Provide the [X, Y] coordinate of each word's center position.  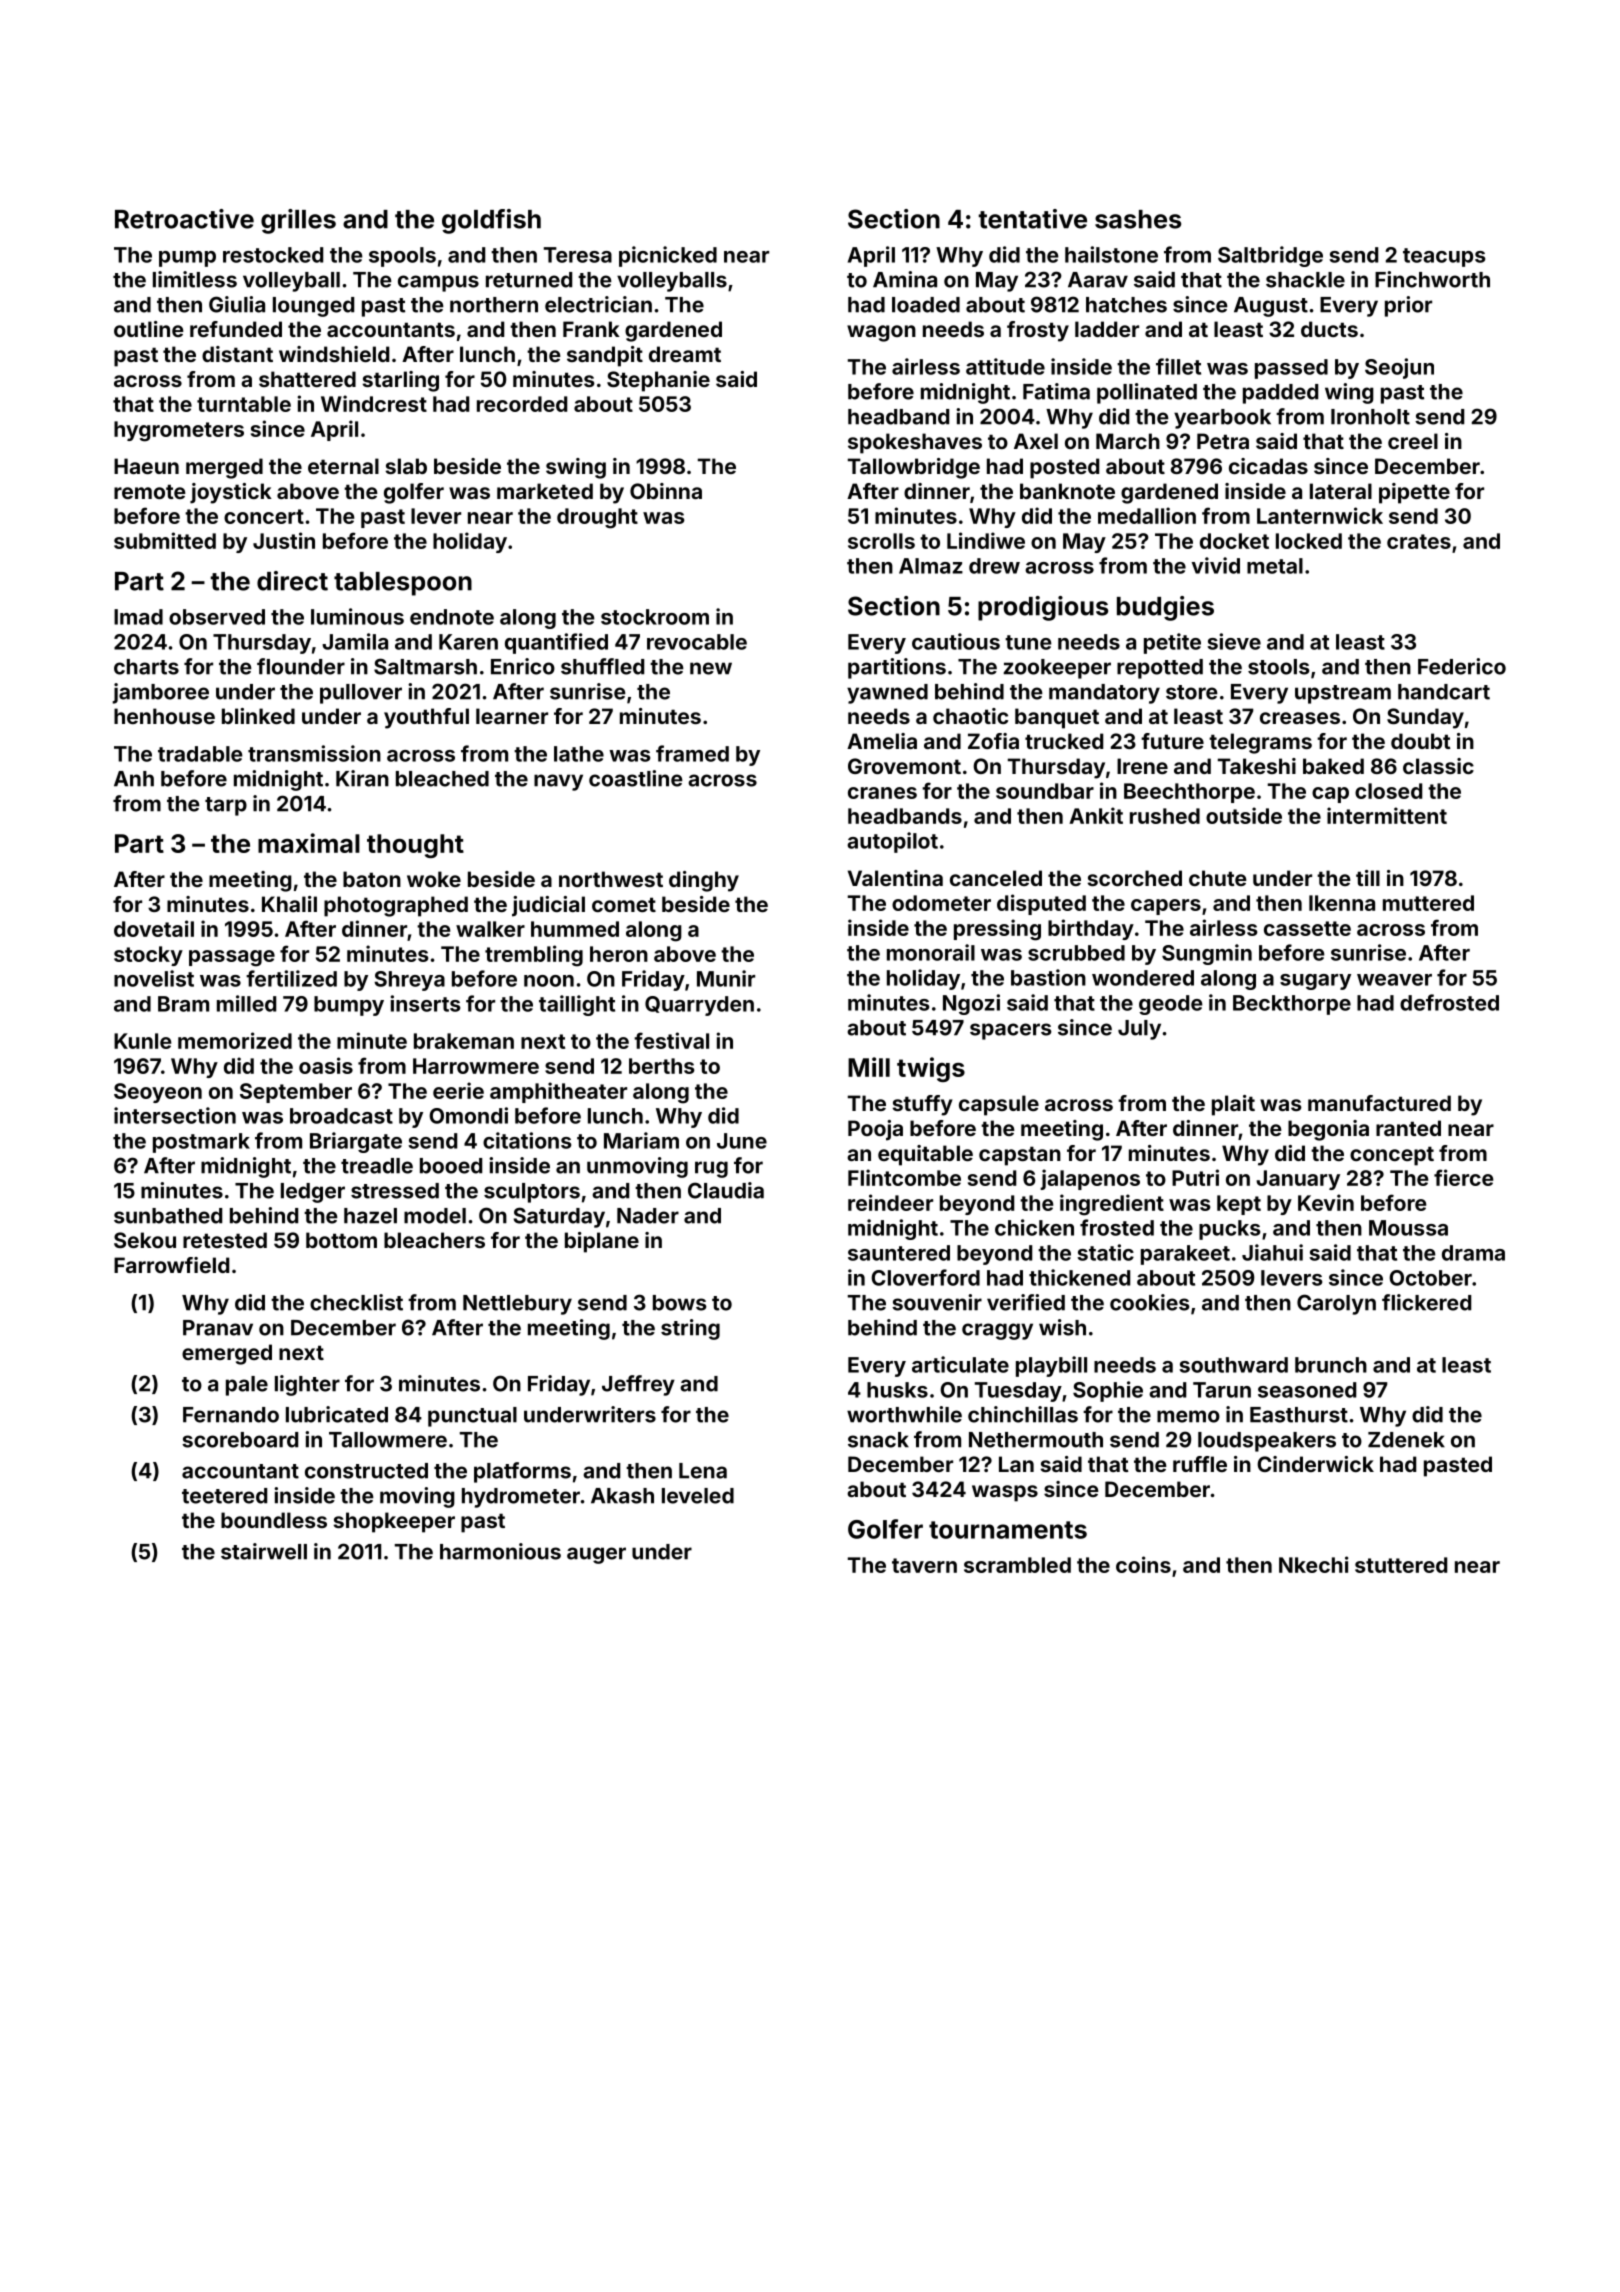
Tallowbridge [914, 468]
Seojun [1399, 368]
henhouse [164, 716]
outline [149, 329]
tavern [924, 1565]
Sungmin [1207, 954]
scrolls [881, 541]
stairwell [264, 1551]
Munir [726, 978]
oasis [326, 1065]
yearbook [1222, 419]
